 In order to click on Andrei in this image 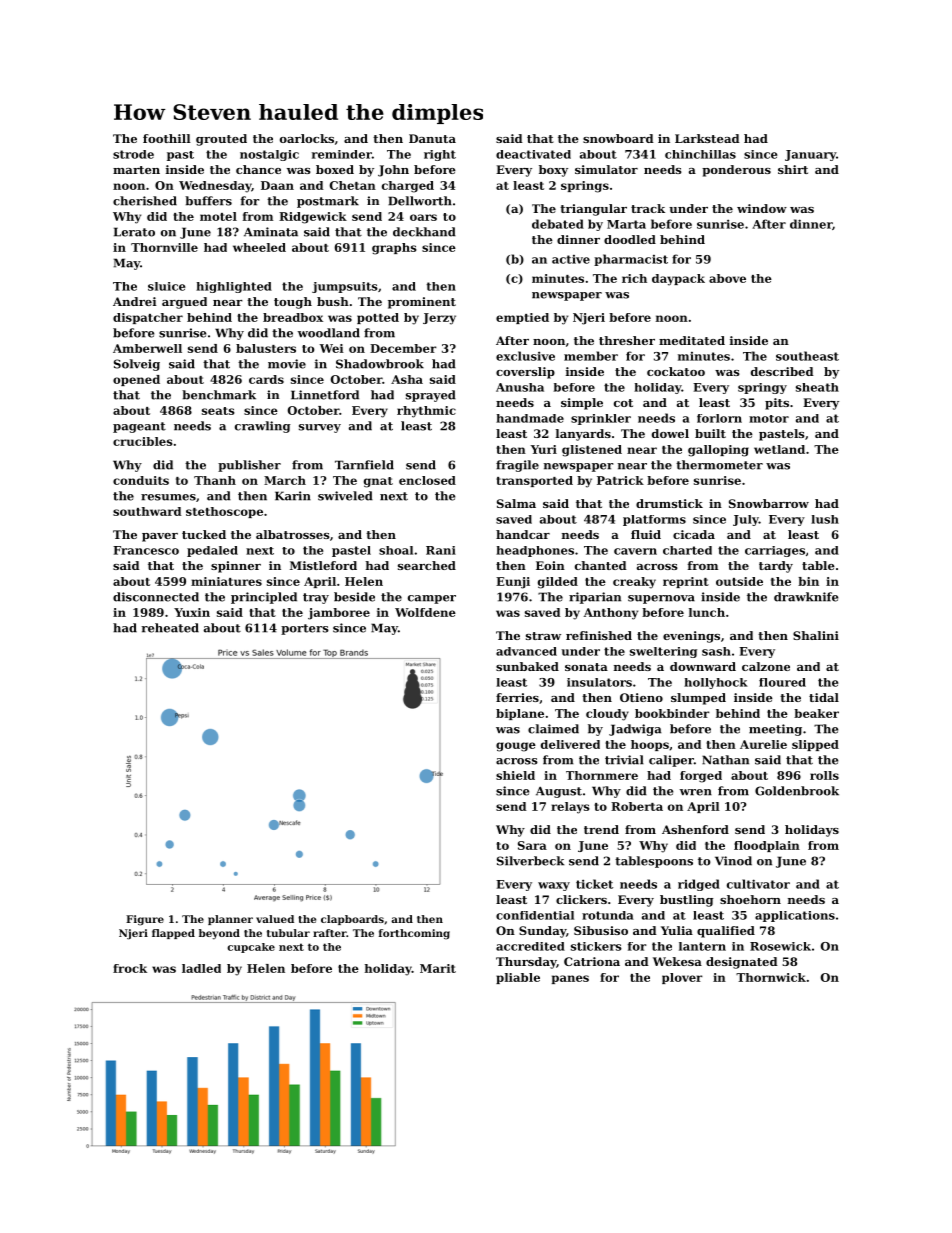, I will do `click(135, 301)`.
